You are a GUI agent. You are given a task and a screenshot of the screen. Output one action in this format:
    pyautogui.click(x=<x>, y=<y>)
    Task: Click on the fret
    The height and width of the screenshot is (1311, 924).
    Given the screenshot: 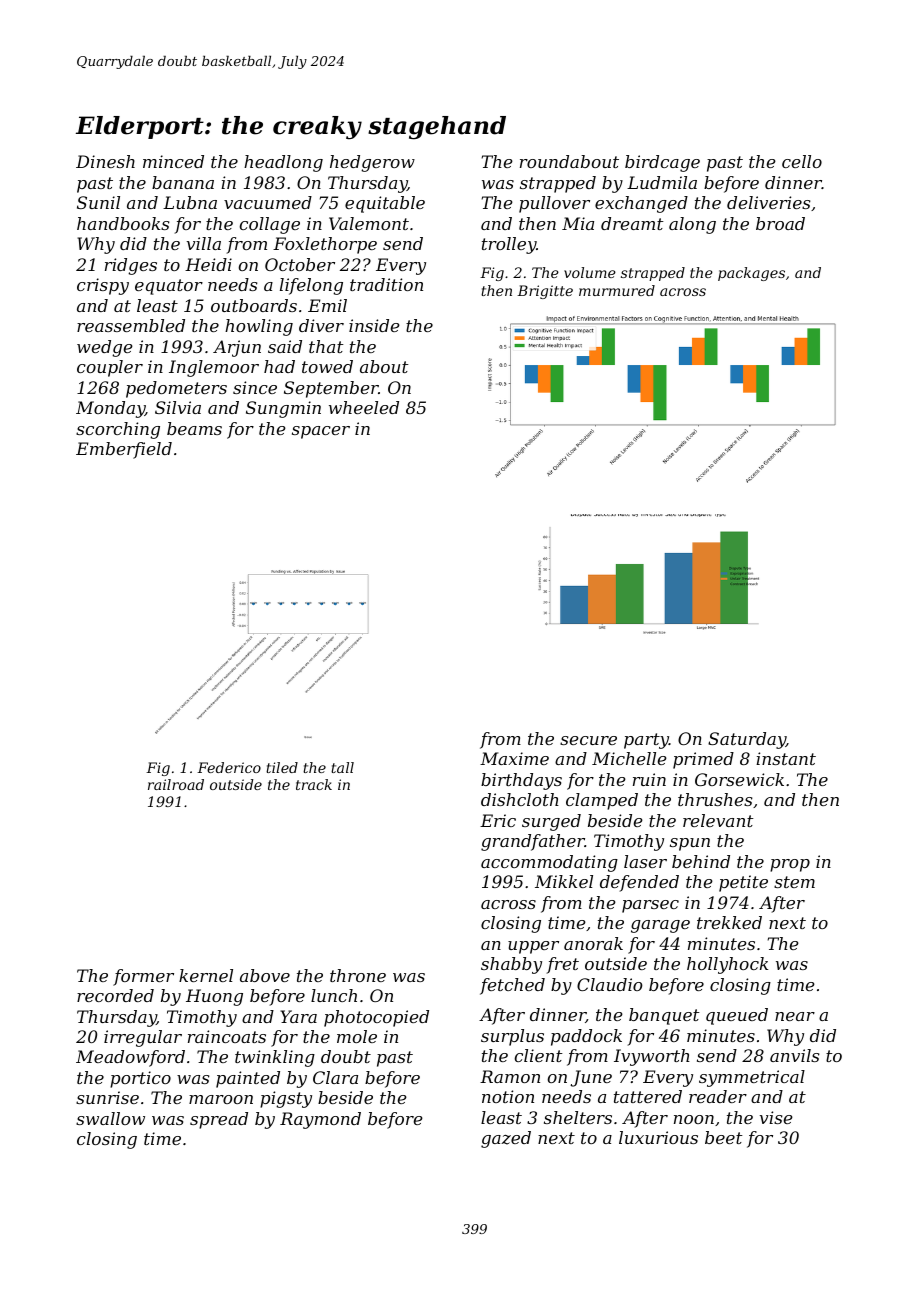 What is the action you would take?
    pyautogui.click(x=562, y=965)
